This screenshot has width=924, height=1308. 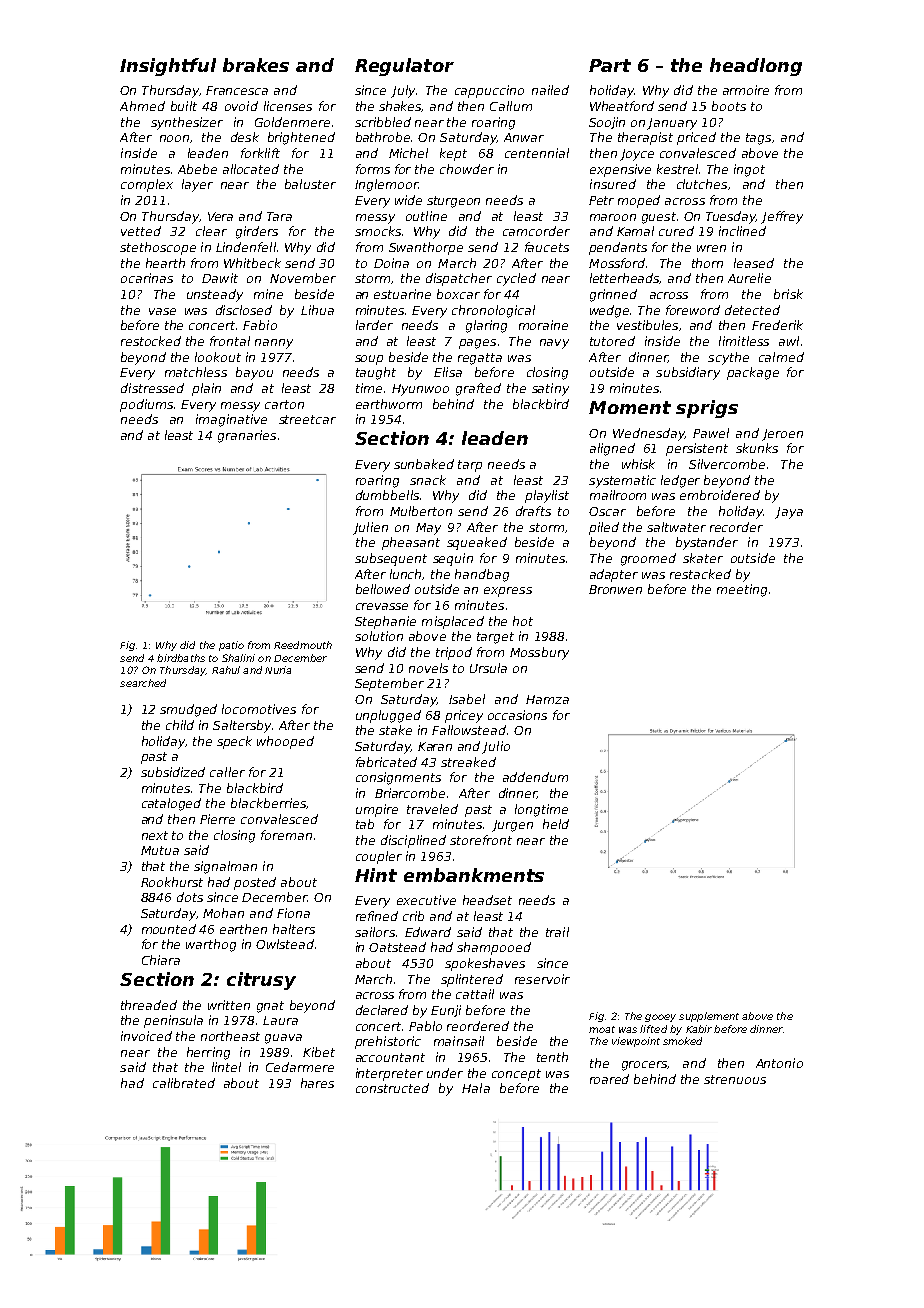 What do you see at coordinates (424, 464) in the screenshot?
I see `sunbaked` at bounding box center [424, 464].
